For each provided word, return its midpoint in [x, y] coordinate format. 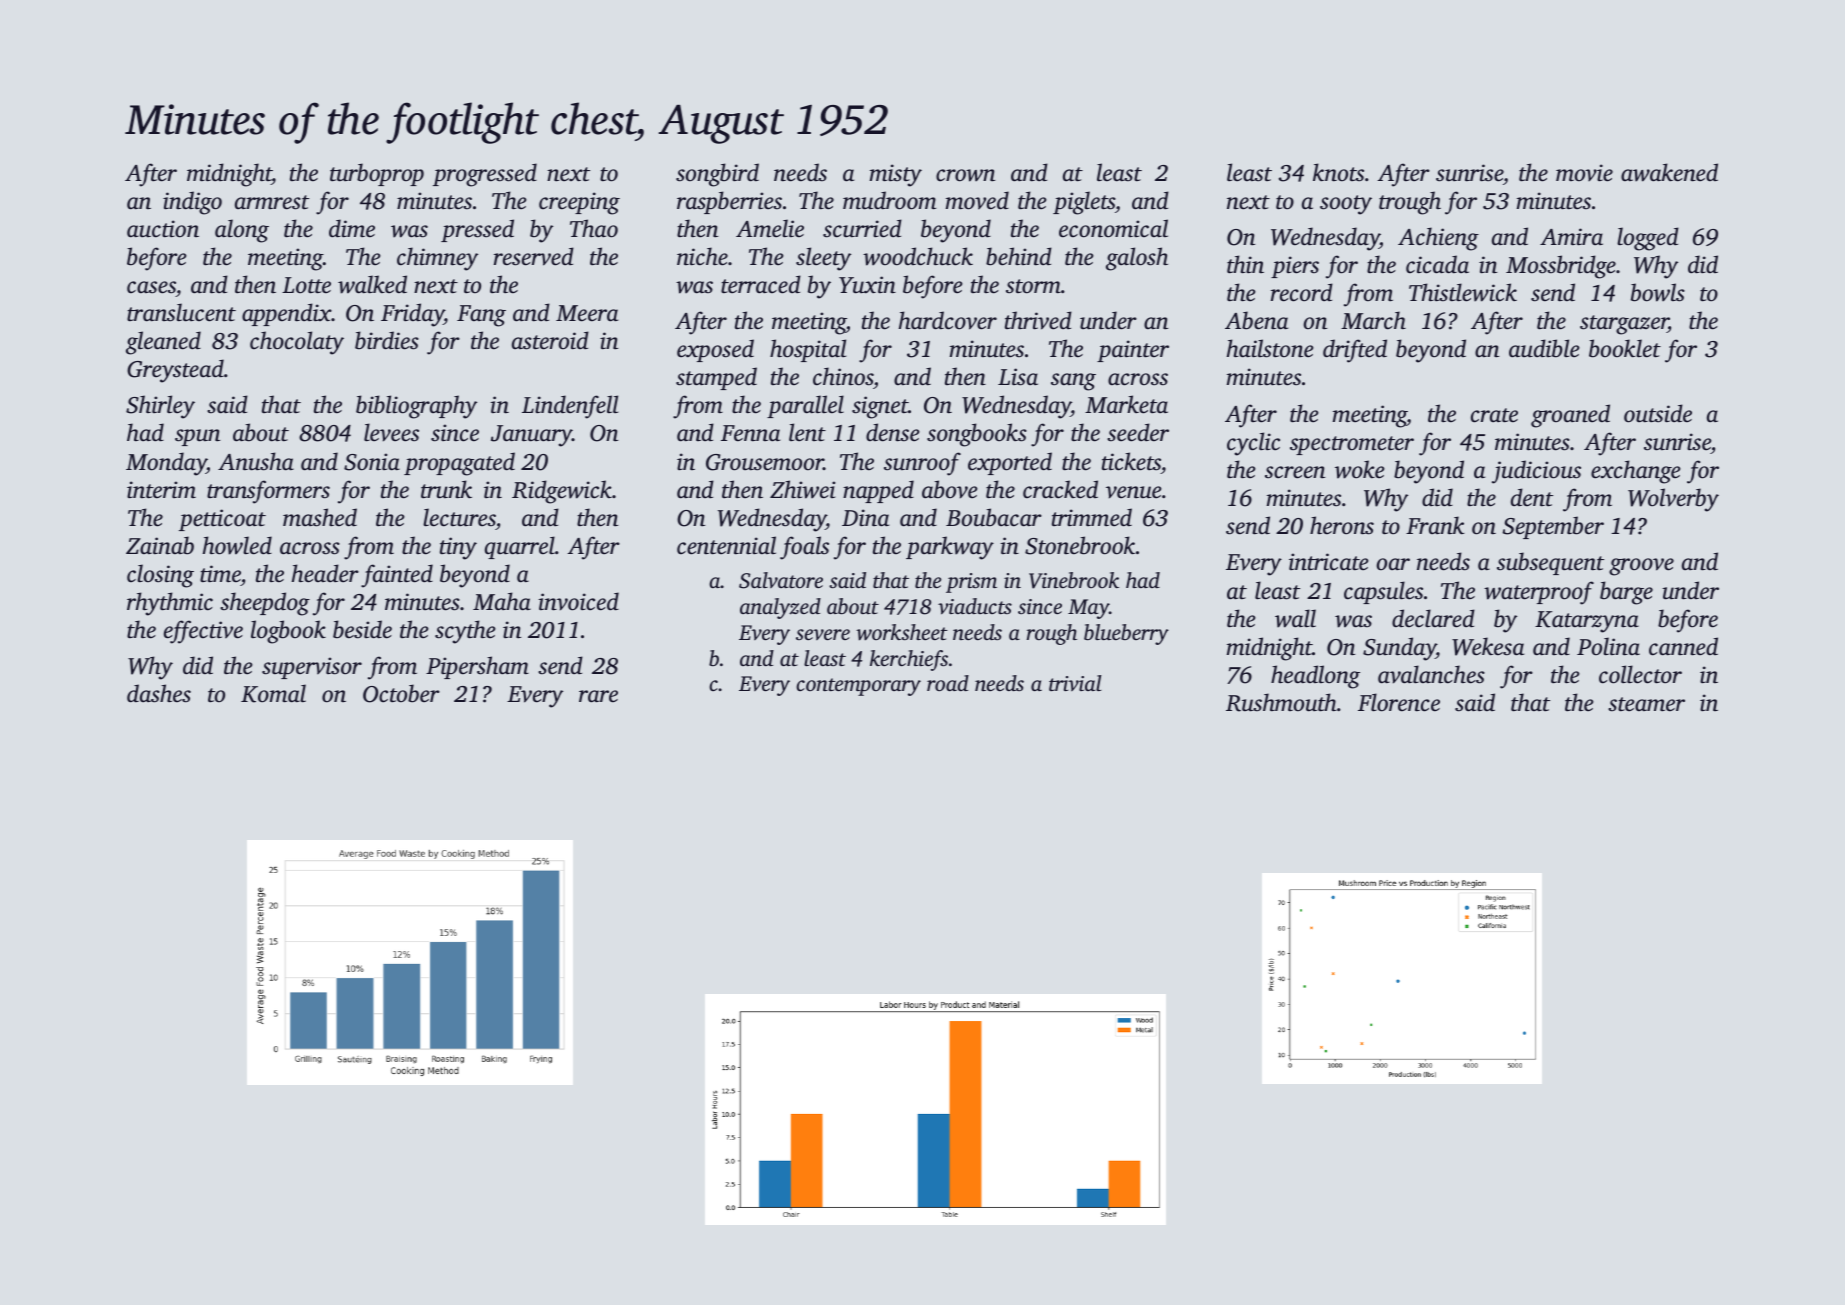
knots [1338, 172]
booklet [1625, 348]
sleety [823, 259]
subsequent [1550, 563]
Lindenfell [570, 407]
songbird [717, 175]
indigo [192, 203]
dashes [159, 693]
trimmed [1092, 517]
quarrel [520, 547]
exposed [715, 350]
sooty [1346, 205]
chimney [437, 259]
